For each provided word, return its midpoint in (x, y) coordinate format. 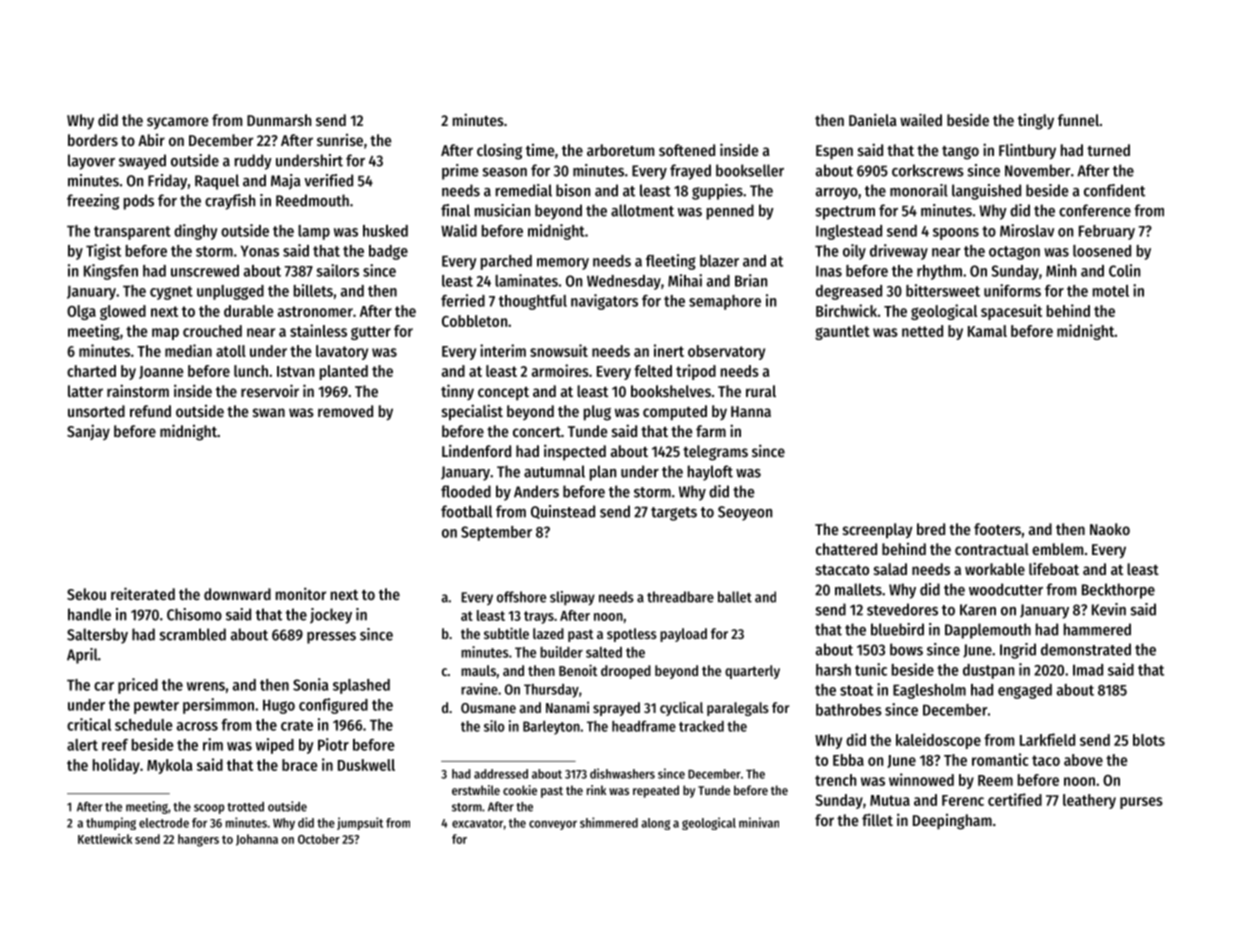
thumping (111, 823)
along (655, 824)
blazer (719, 261)
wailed (921, 119)
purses (1141, 803)
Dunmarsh (279, 120)
